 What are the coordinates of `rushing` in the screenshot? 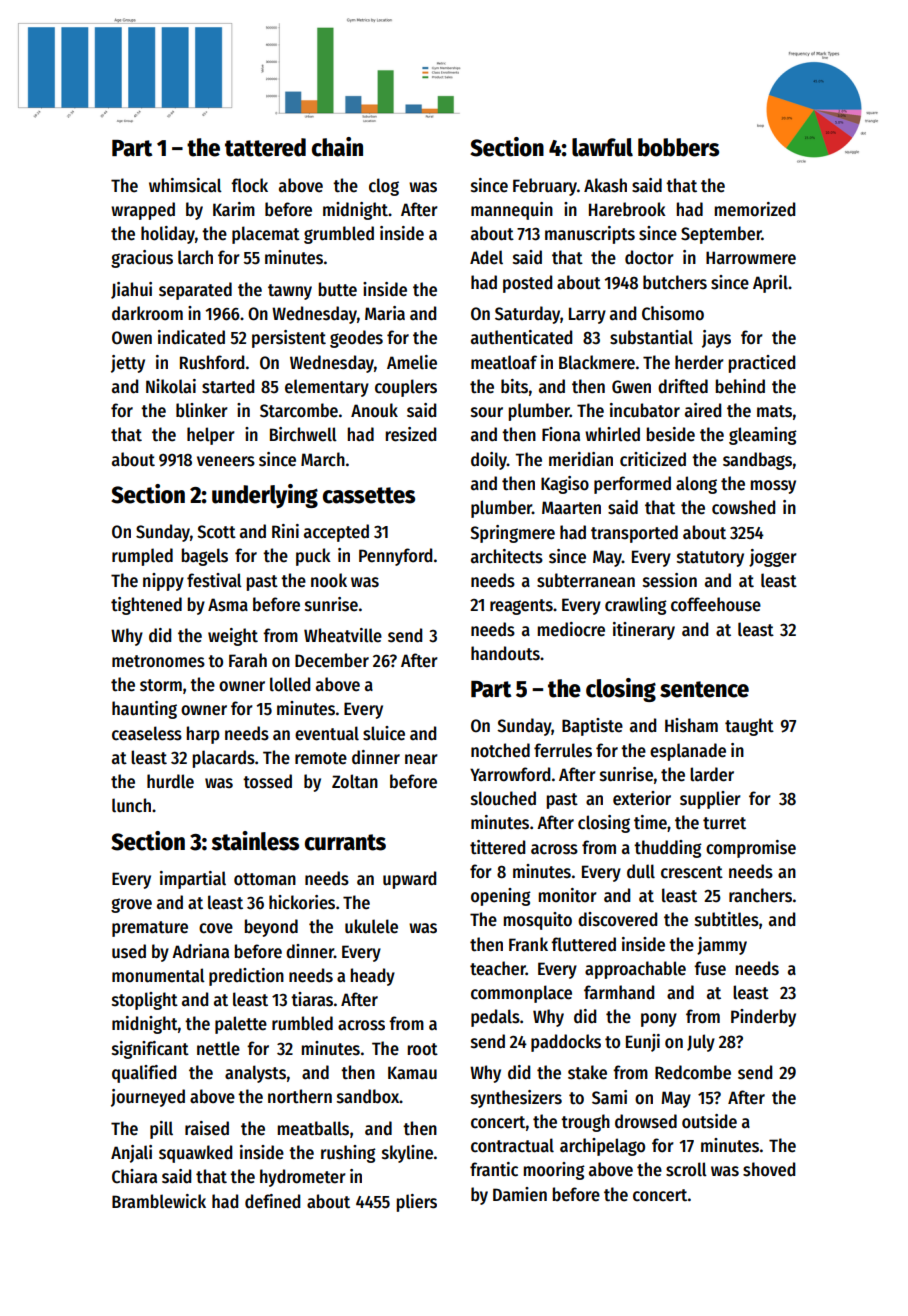 It's located at (348, 1154).
